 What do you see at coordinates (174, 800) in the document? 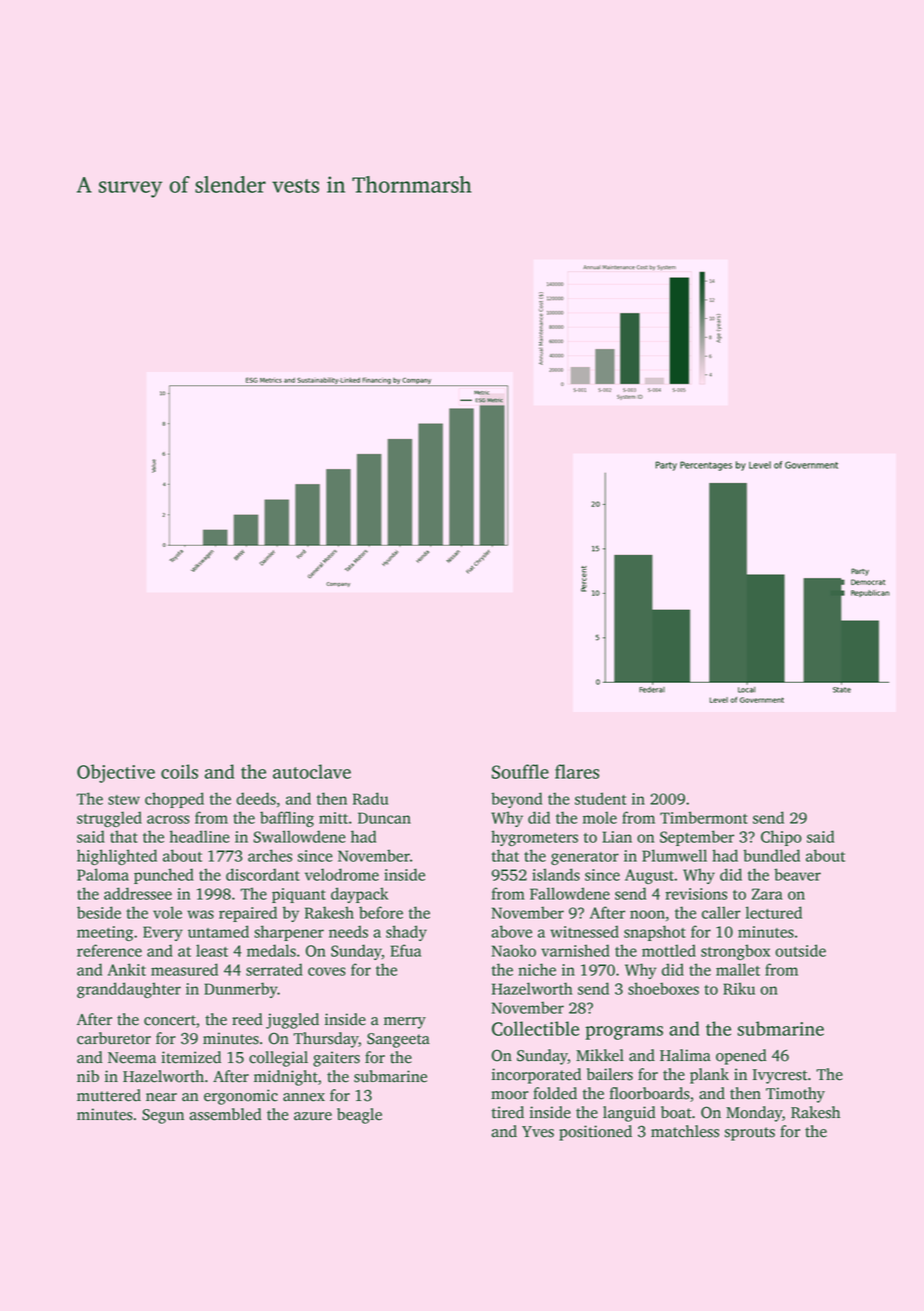
I see `chopped` at bounding box center [174, 800].
